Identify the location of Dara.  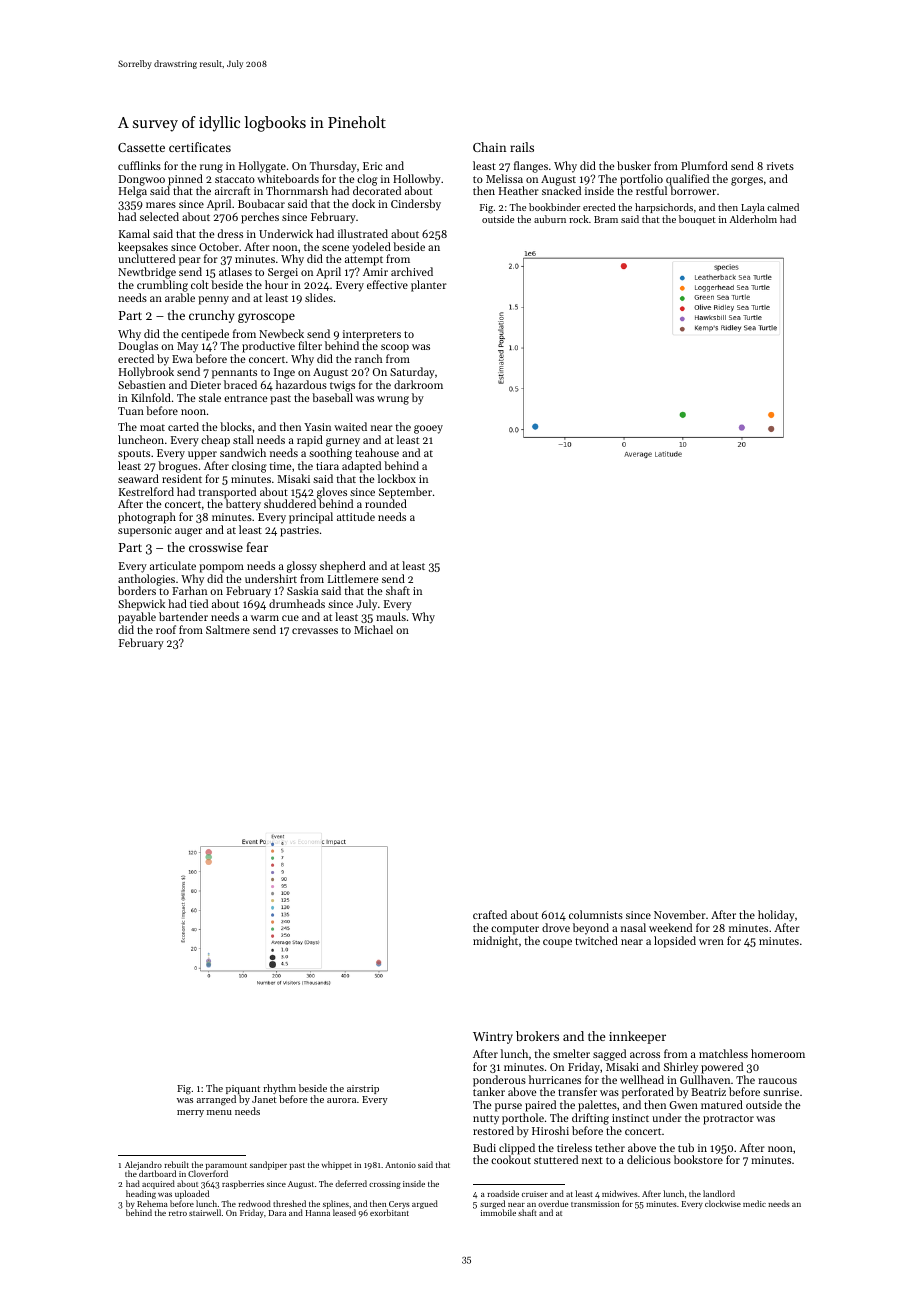
(277, 1213).
